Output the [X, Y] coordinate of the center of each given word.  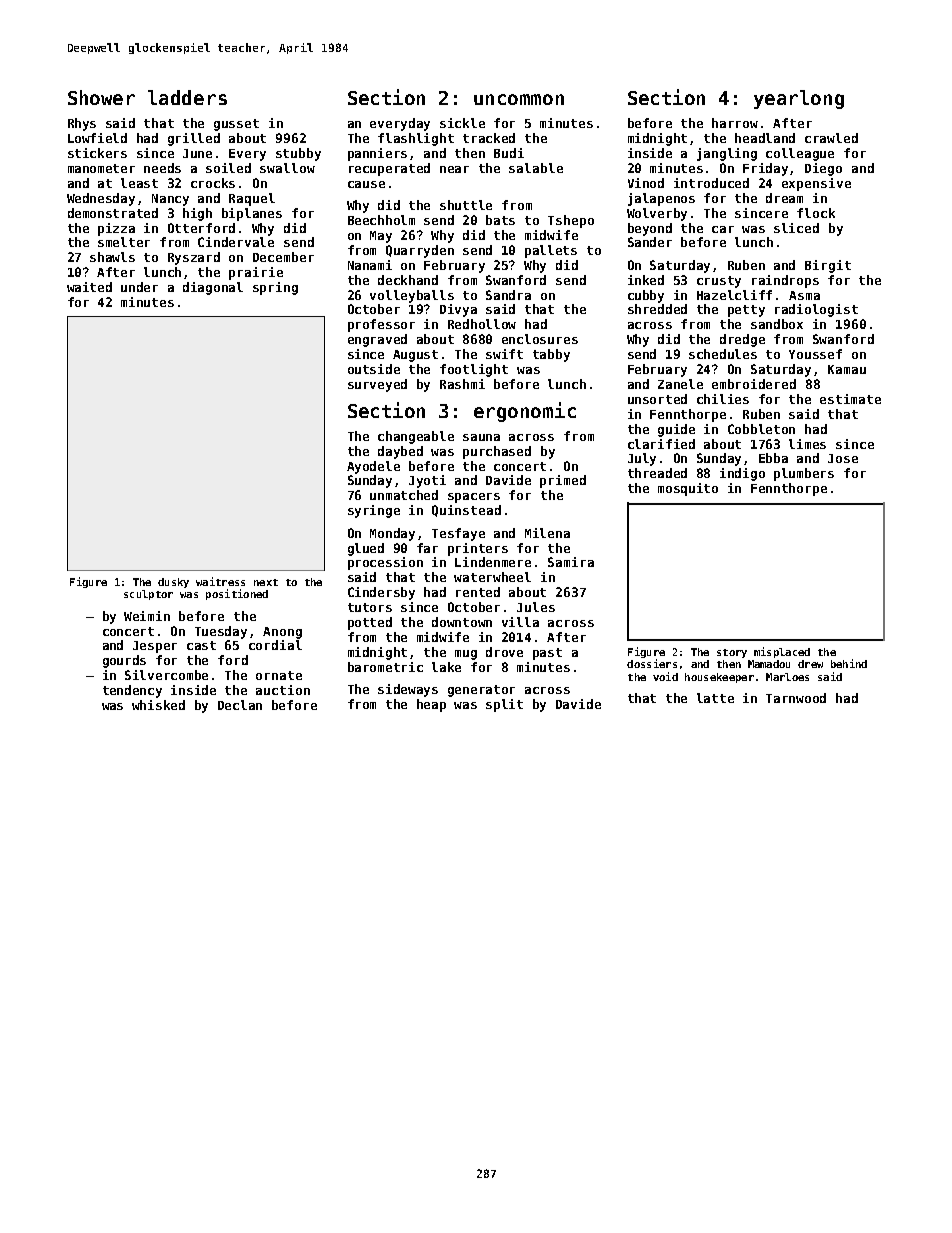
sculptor [148, 595]
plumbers [804, 474]
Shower [101, 97]
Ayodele [373, 467]
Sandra [508, 295]
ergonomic [525, 412]
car [723, 229]
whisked [158, 705]
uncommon [519, 99]
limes [807, 444]
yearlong [799, 99]
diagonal [213, 288]
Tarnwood [796, 698]
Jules [536, 607]
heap [431, 705]
